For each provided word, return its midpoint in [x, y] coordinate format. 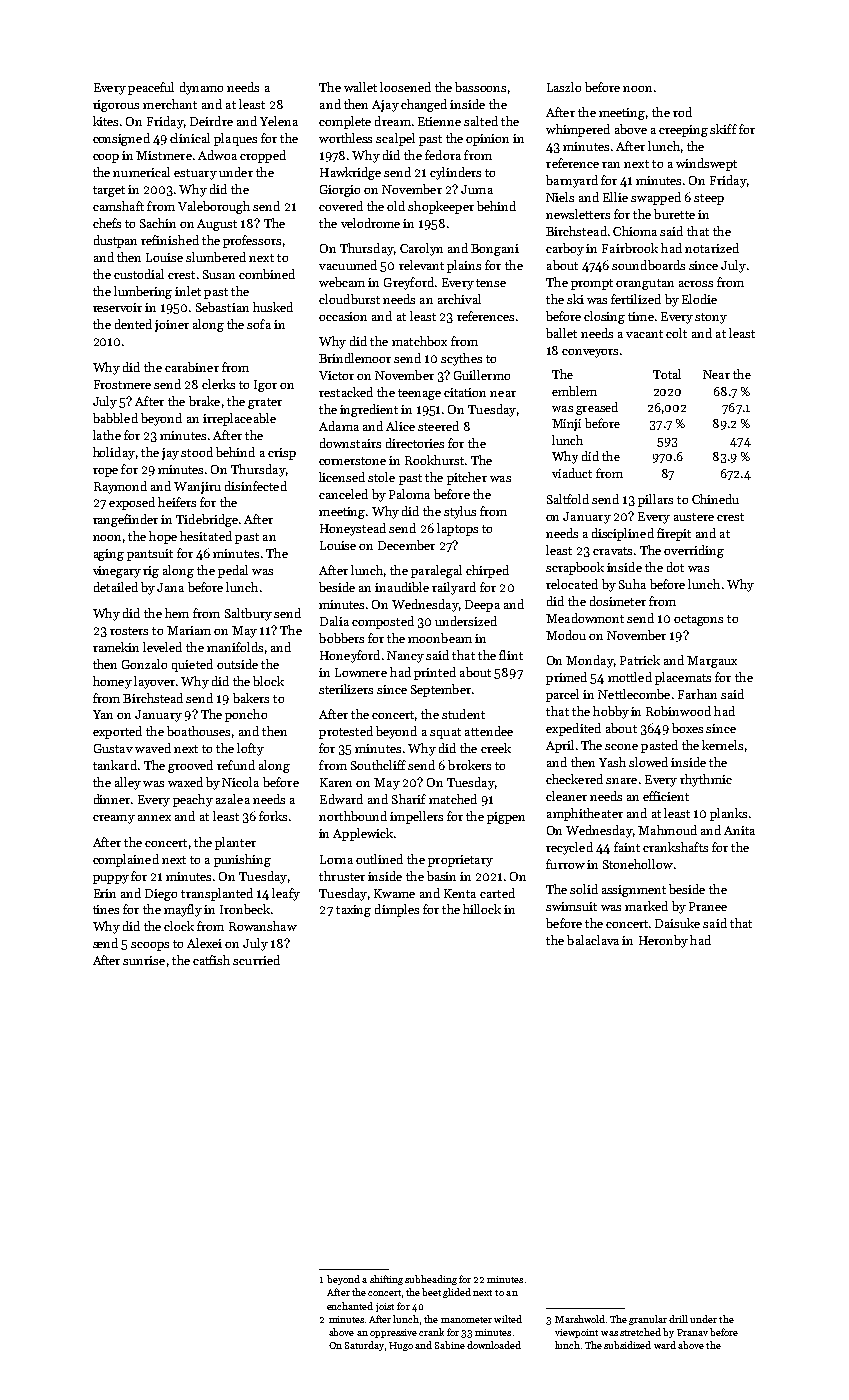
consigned [121, 139]
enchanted [350, 1306]
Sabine [450, 1345]
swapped [656, 198]
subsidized [627, 1345]
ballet [561, 333]
